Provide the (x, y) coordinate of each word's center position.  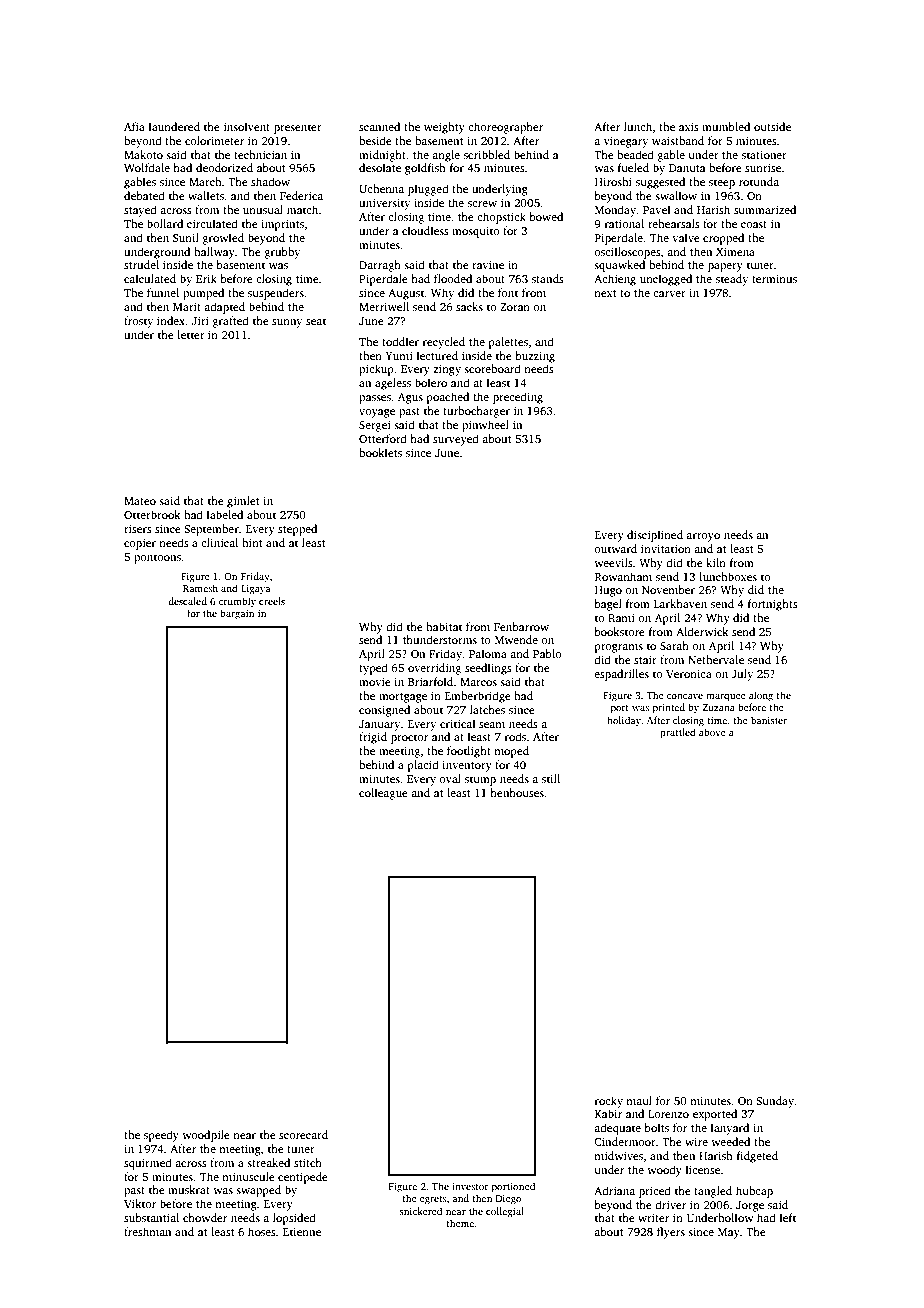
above (712, 732)
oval (450, 778)
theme (460, 1223)
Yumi (399, 356)
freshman (147, 1231)
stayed (140, 211)
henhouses (517, 792)
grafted (230, 322)
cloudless (425, 230)
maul (639, 1100)
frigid (373, 738)
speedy (161, 1136)
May (729, 1233)
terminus (774, 279)
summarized (765, 209)
